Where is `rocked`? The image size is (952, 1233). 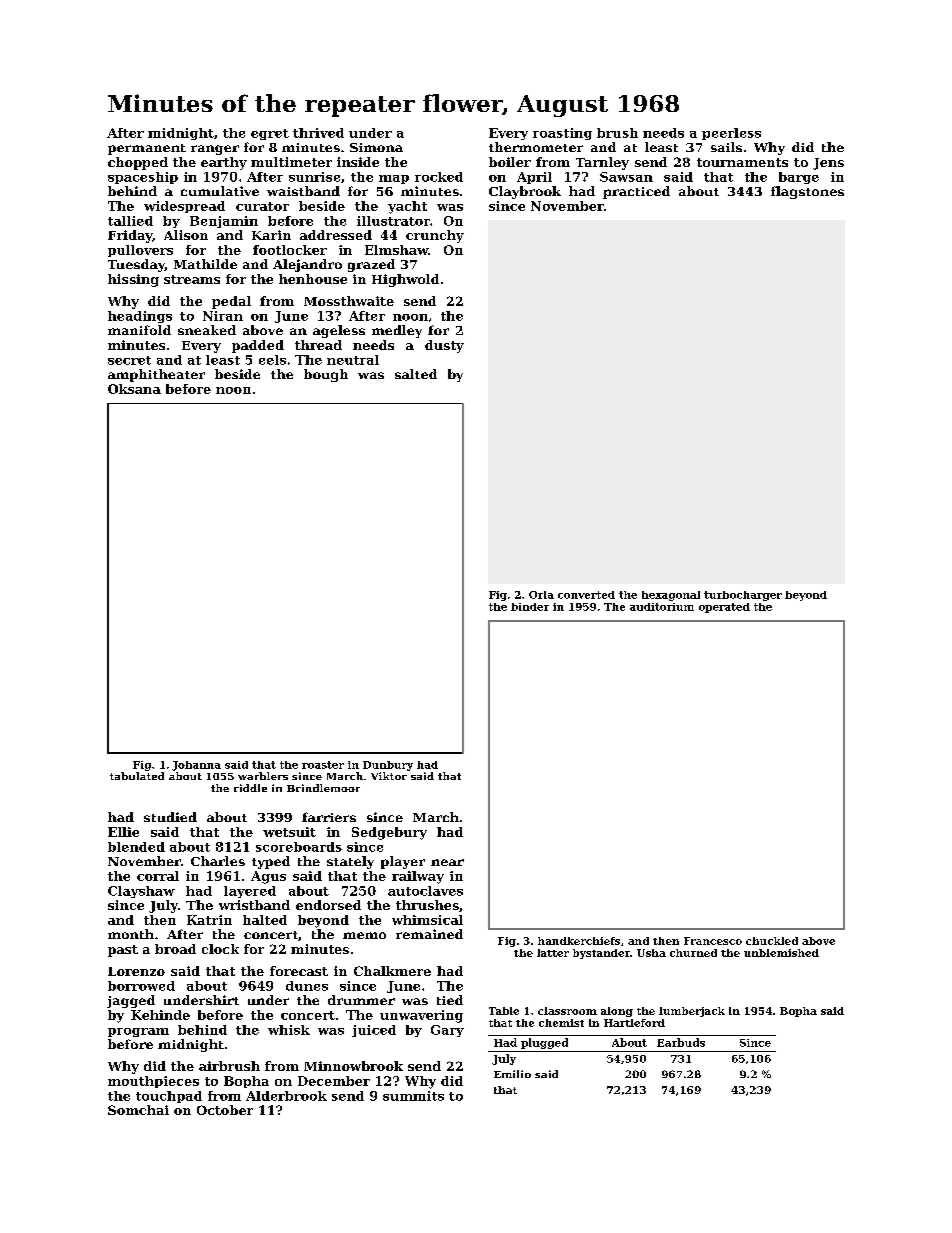 rocked is located at coordinates (439, 177).
